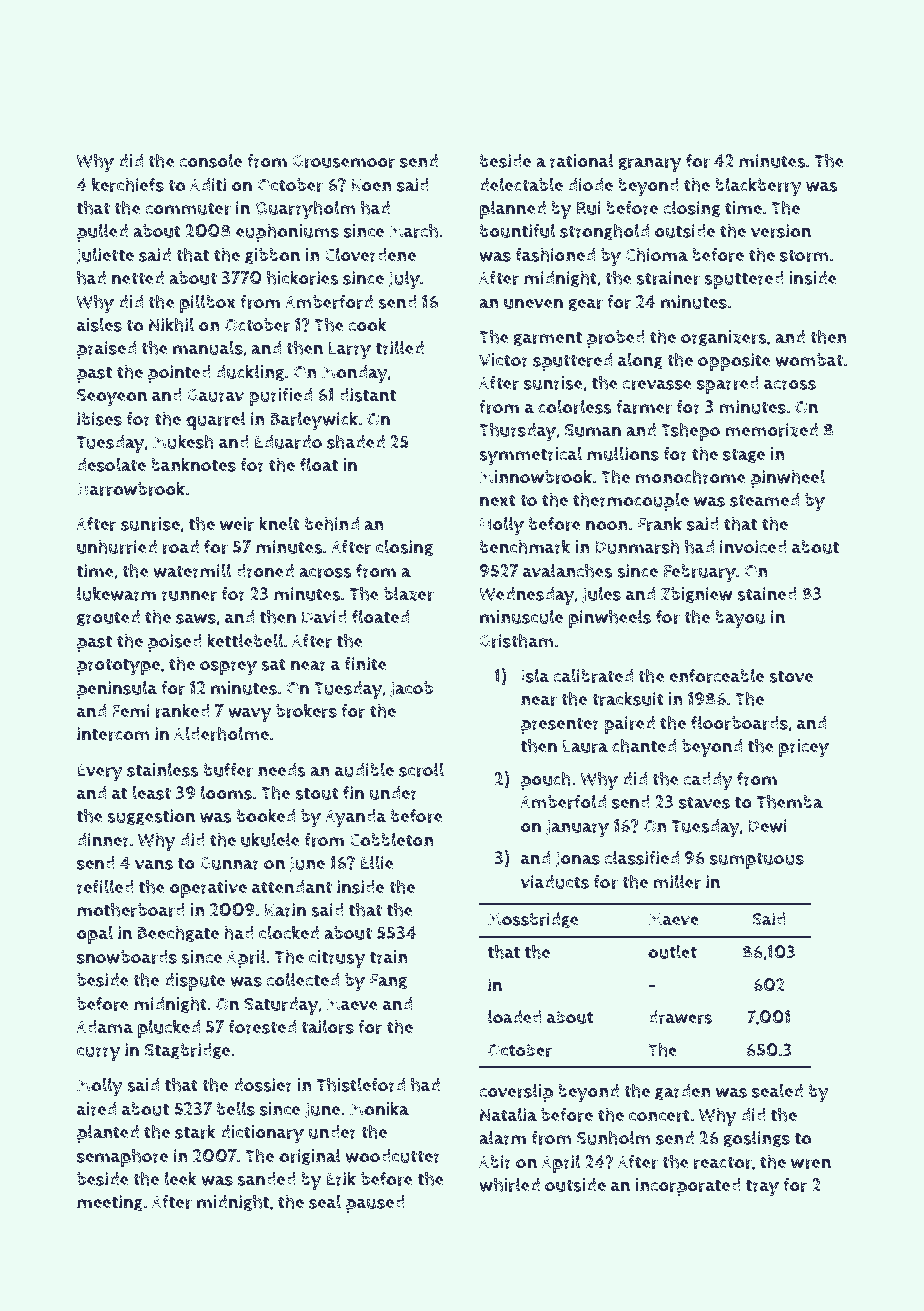 This screenshot has width=924, height=1311. I want to click on blackberry, so click(758, 187).
